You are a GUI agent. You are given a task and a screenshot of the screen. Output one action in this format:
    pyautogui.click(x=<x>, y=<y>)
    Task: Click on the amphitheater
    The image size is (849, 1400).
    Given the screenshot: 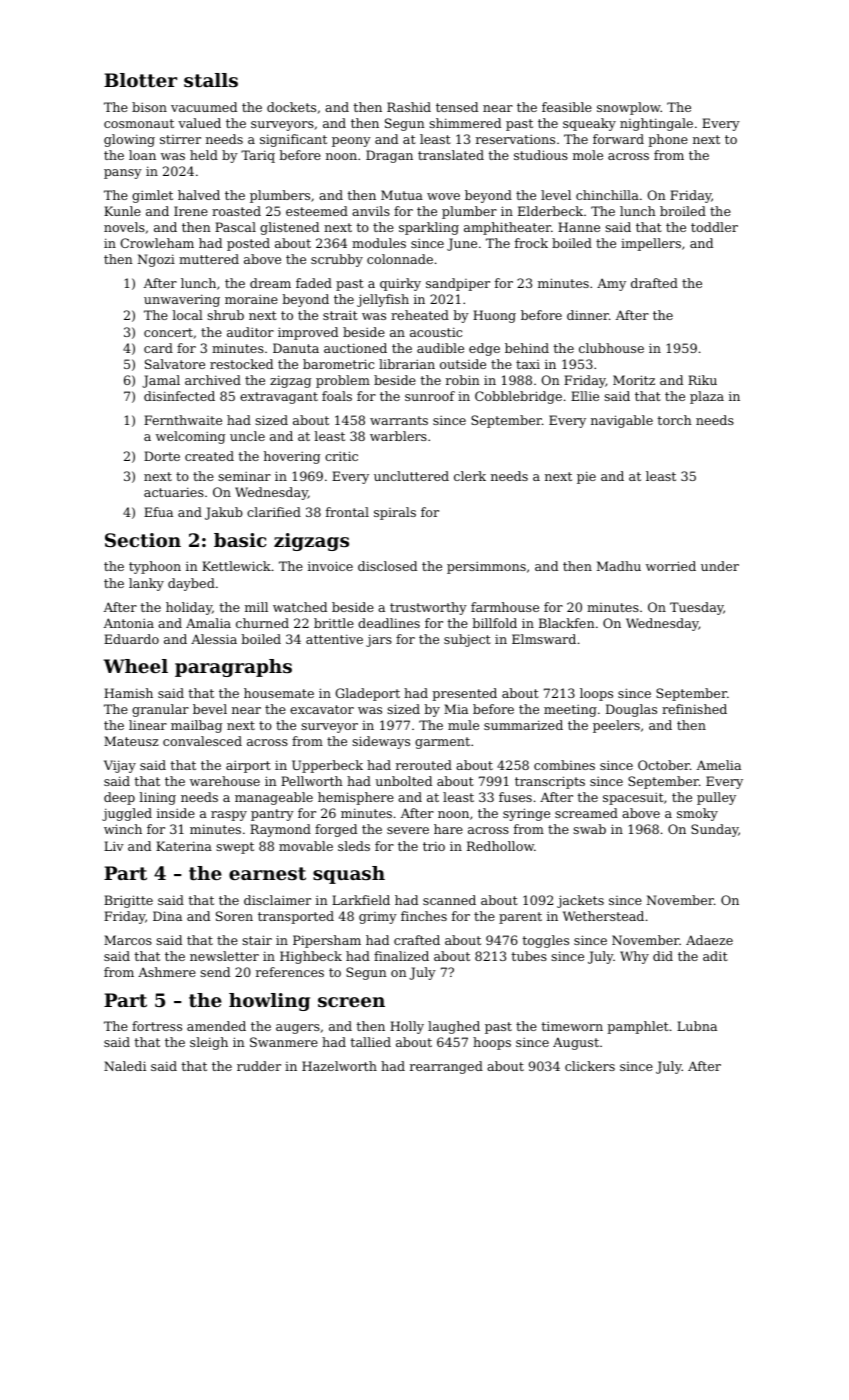 What is the action you would take?
    pyautogui.click(x=507, y=228)
